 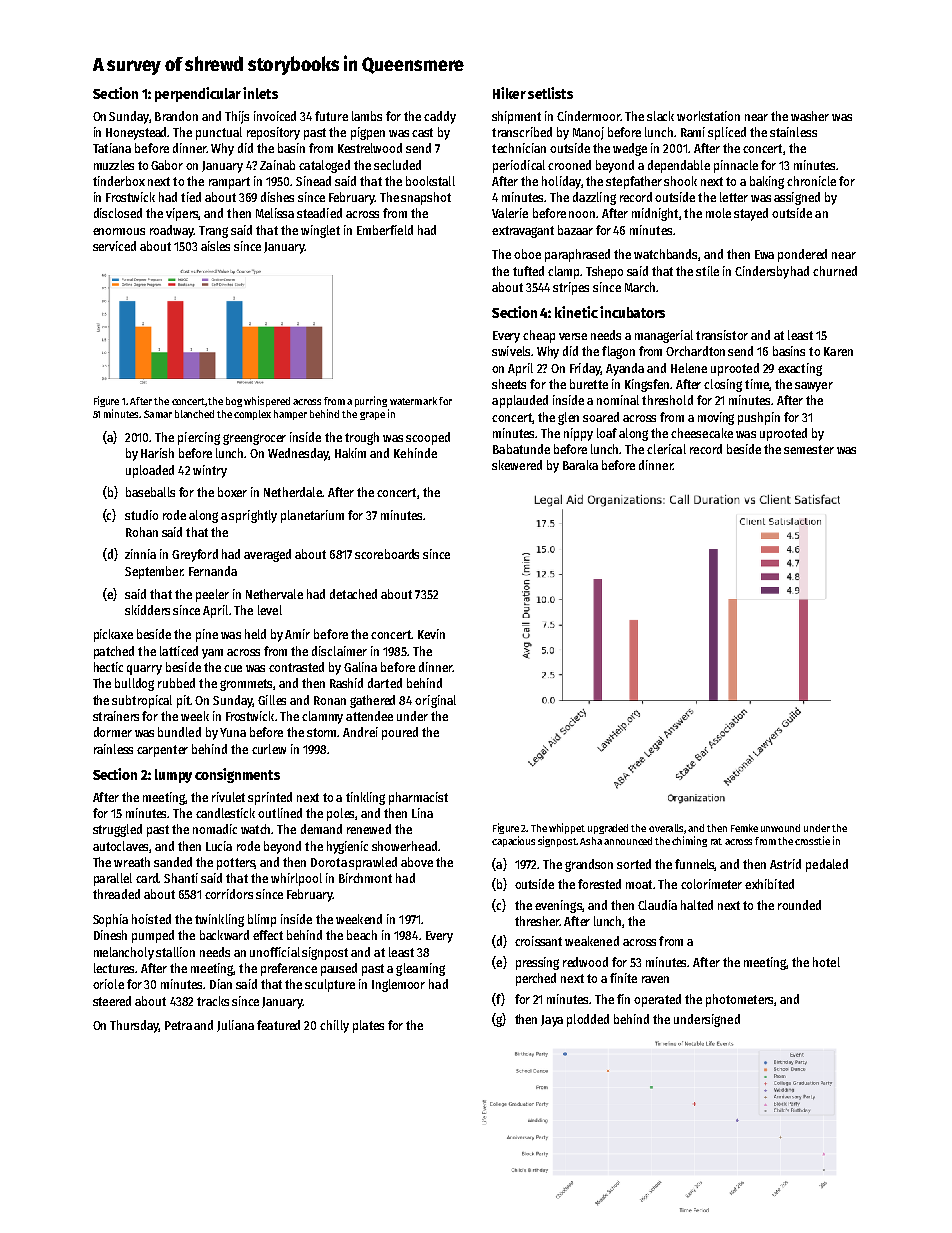 I want to click on perched, so click(x=536, y=979).
